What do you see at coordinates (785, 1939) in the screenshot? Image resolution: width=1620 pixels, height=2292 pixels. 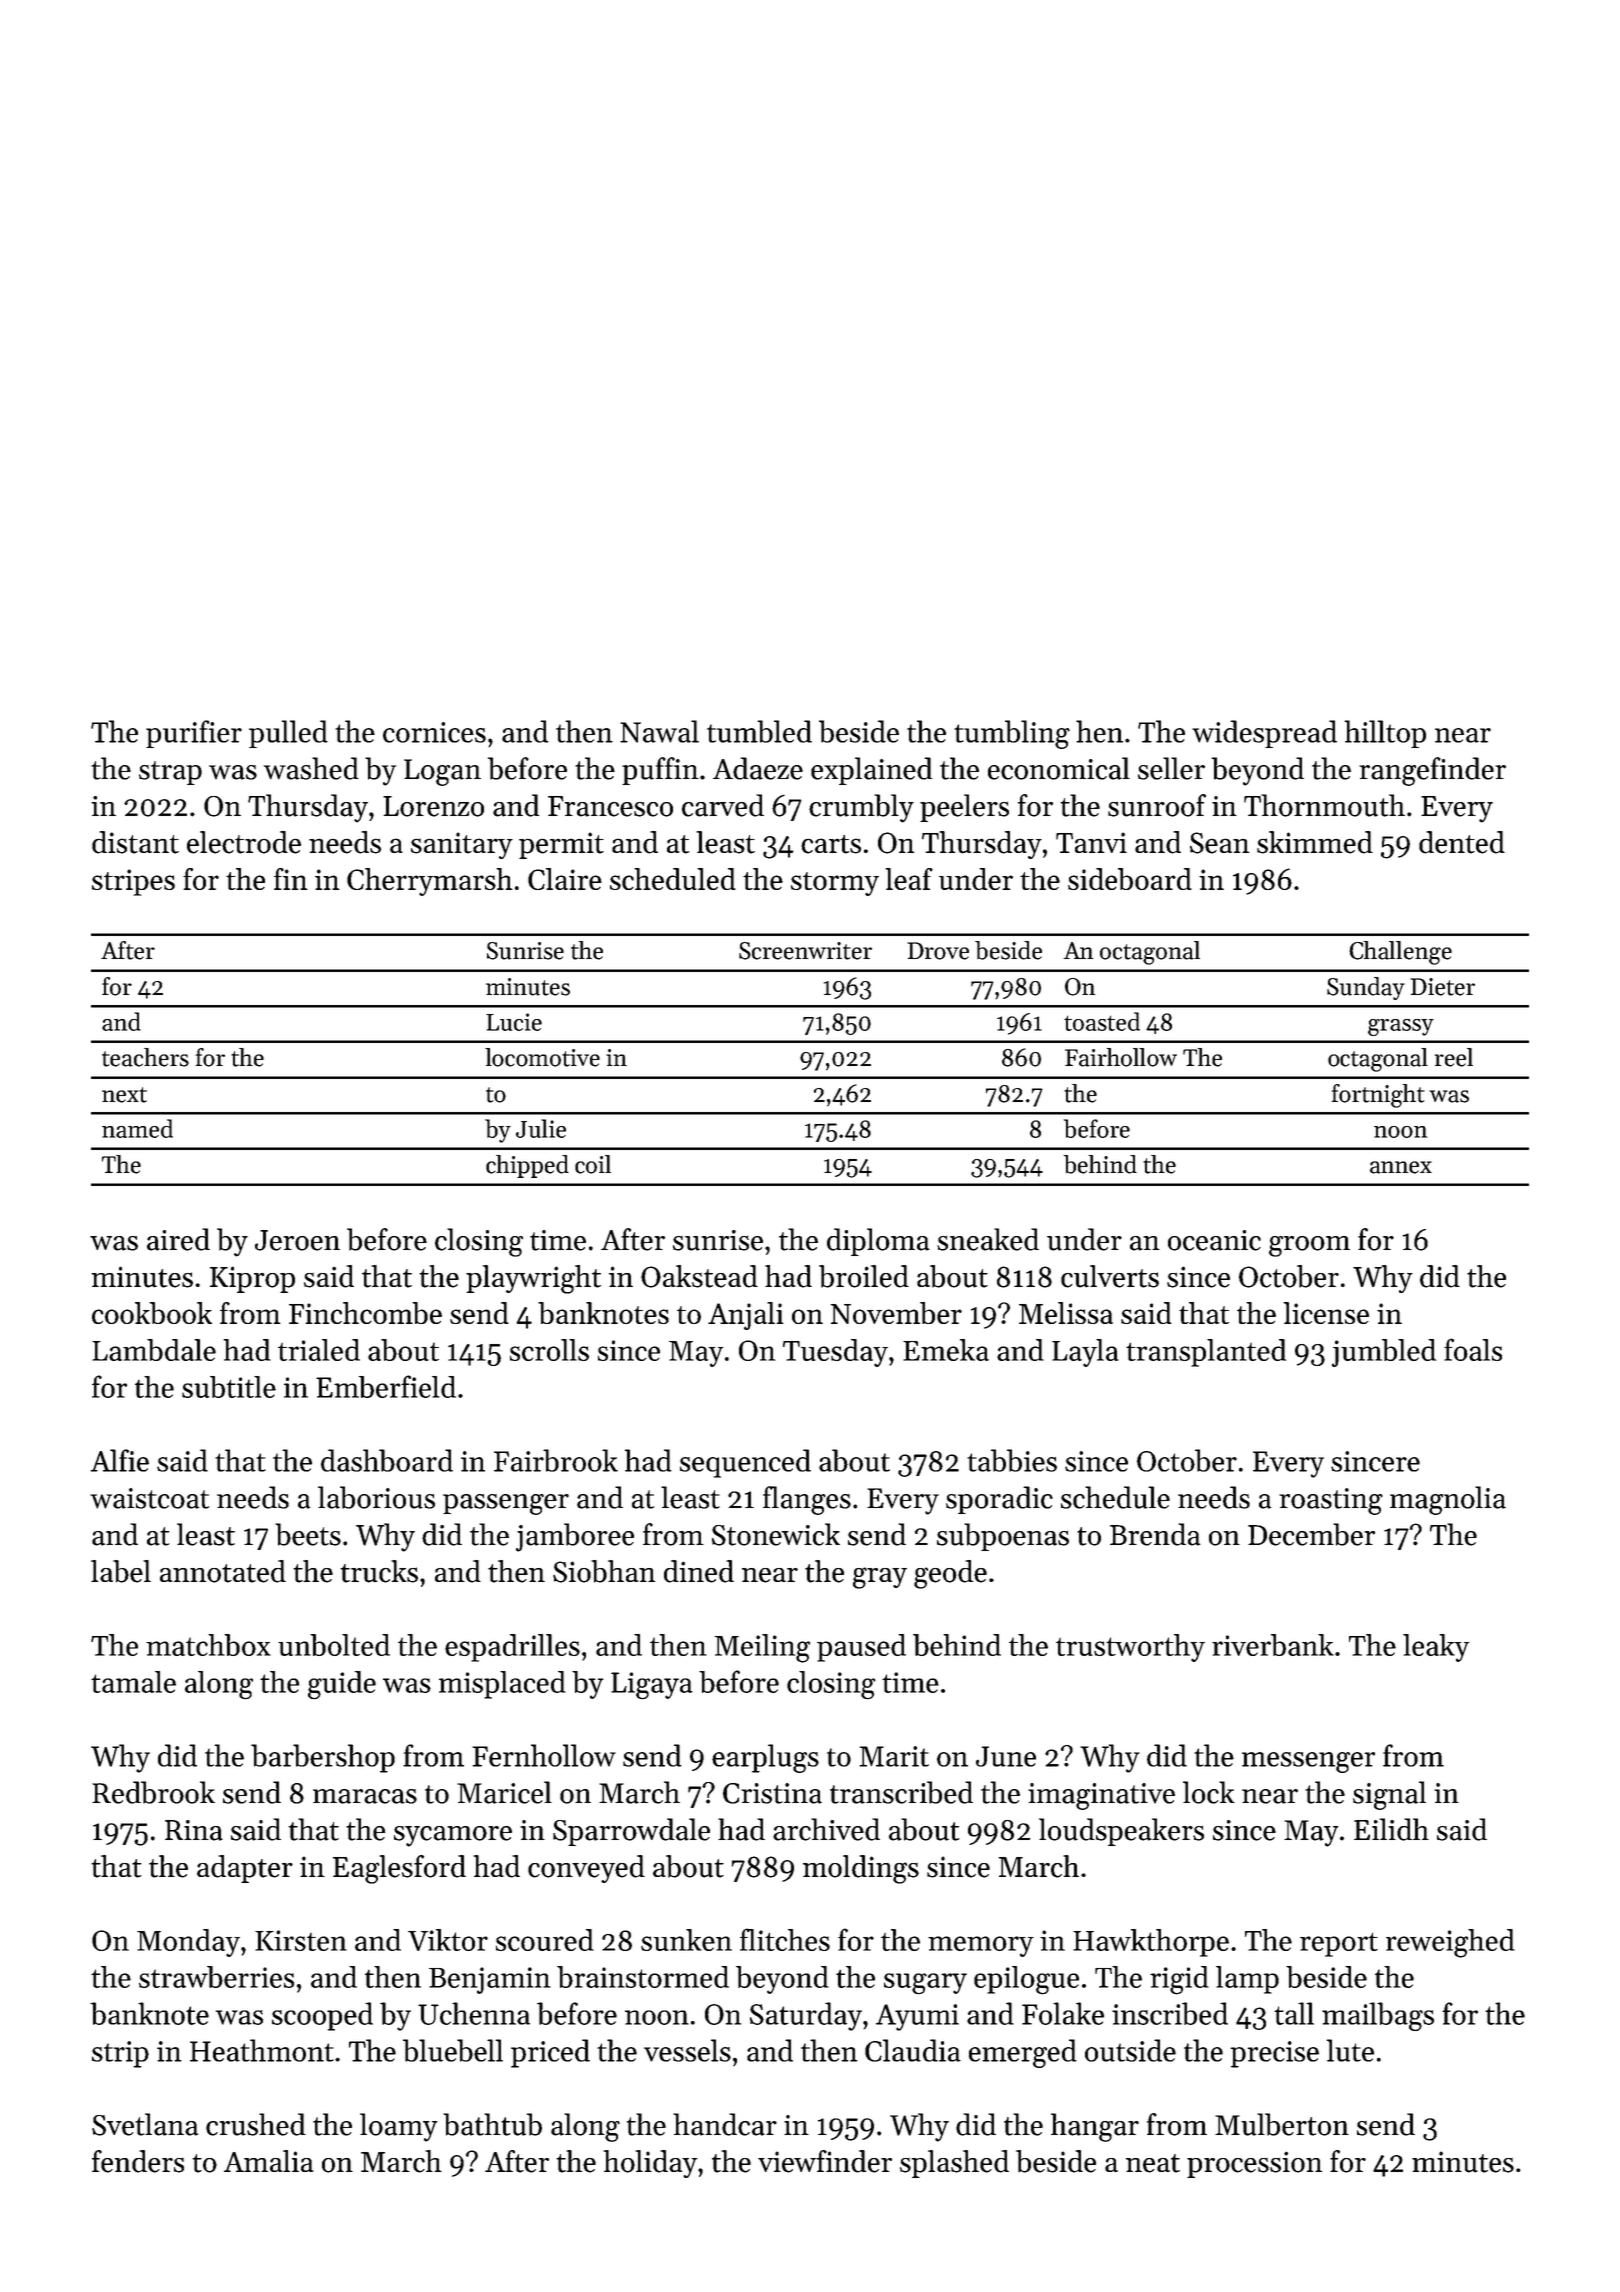 I see `flitches` at bounding box center [785, 1939].
